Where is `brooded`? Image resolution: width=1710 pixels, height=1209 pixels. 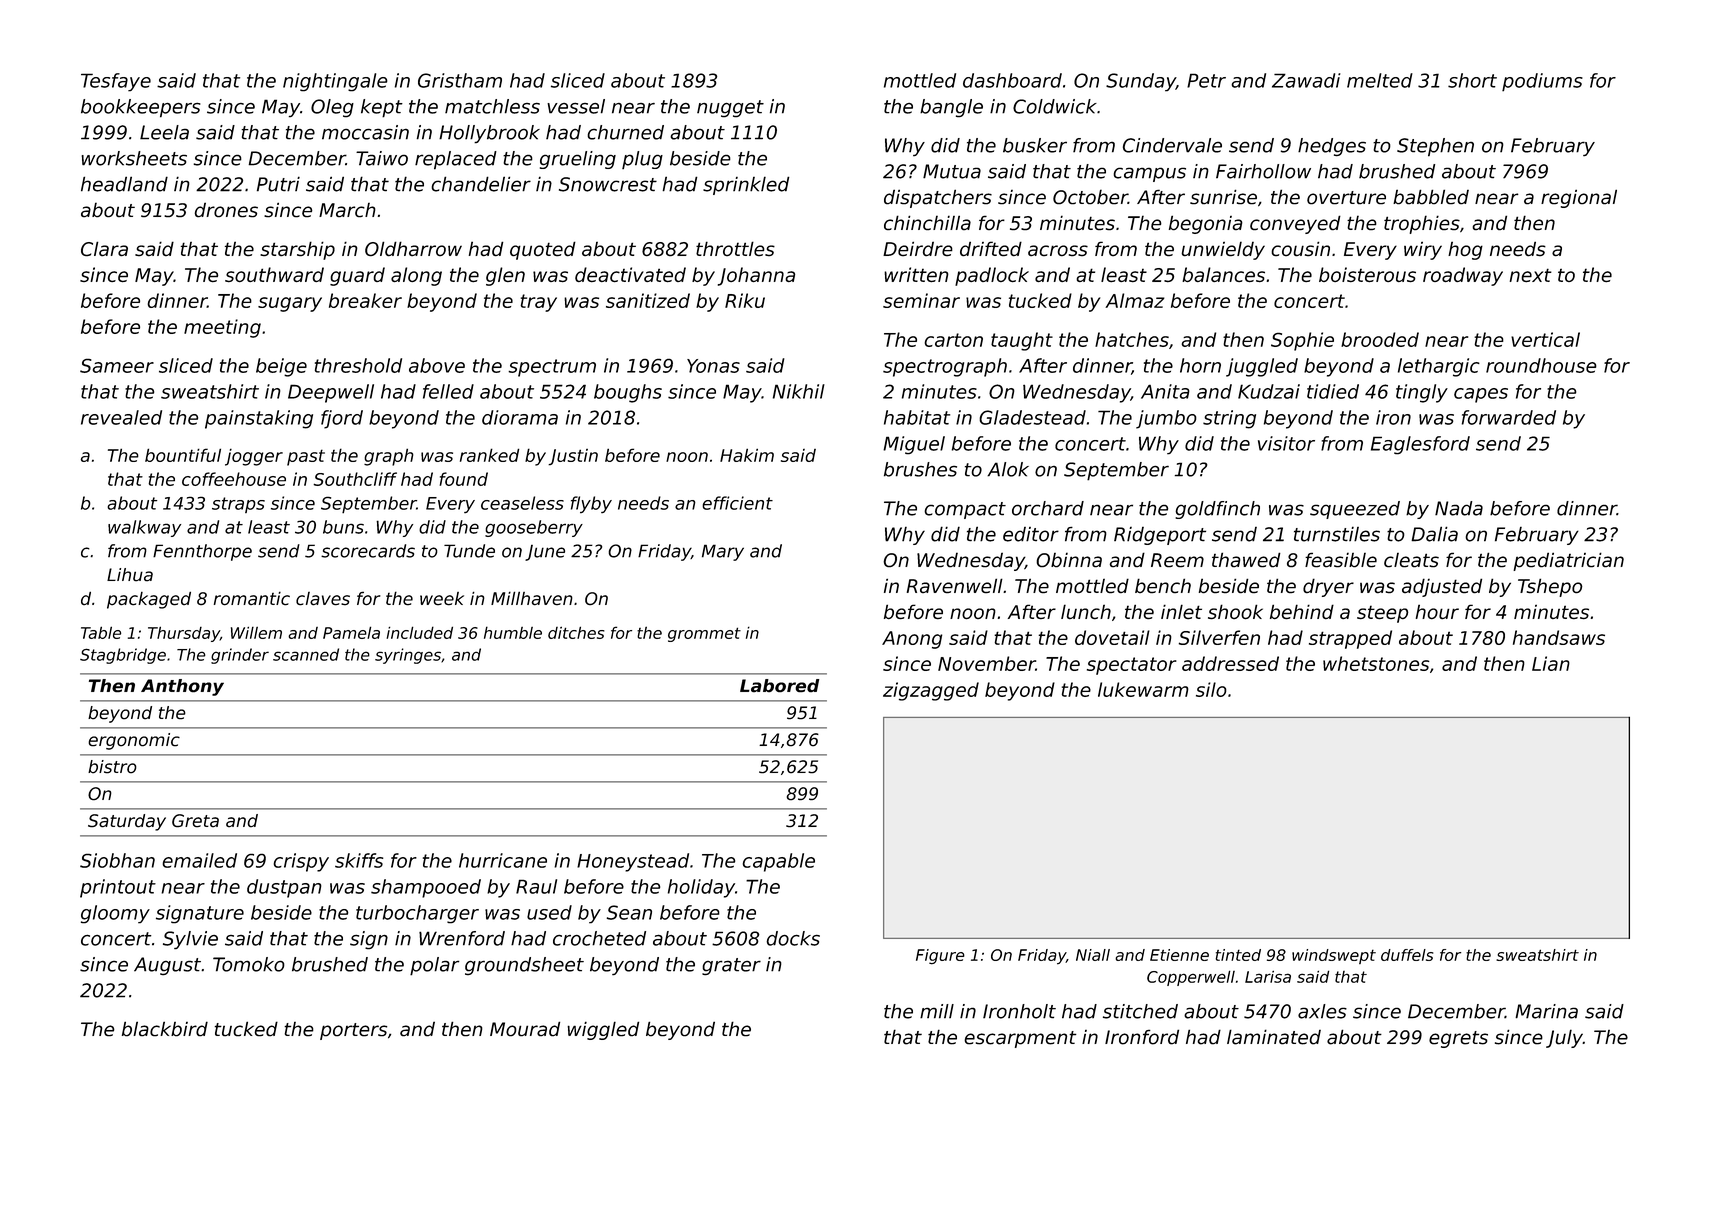
brooded is located at coordinates (1380, 339).
